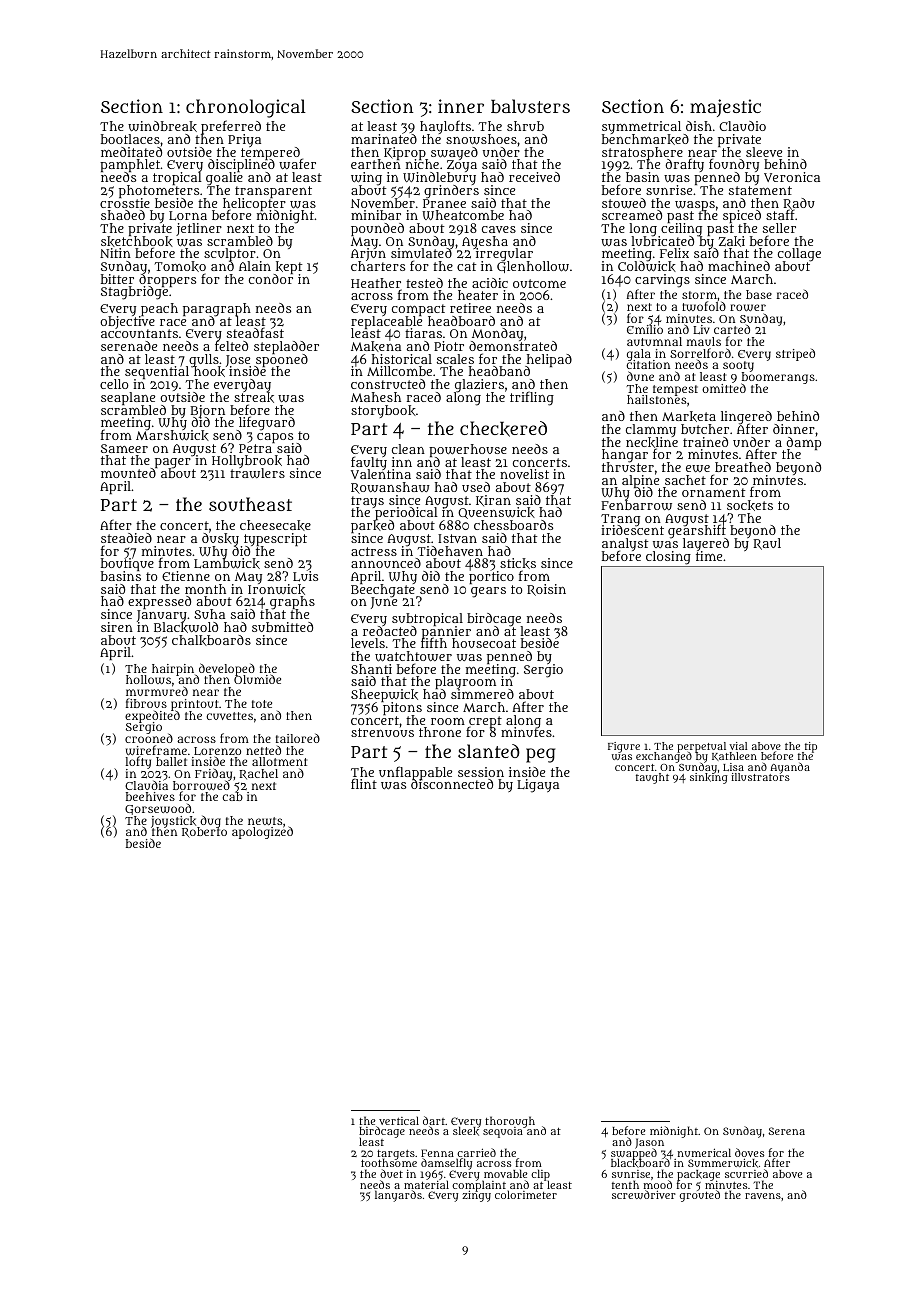  Describe the element at coordinates (445, 127) in the page. I see `haylofts` at that location.
